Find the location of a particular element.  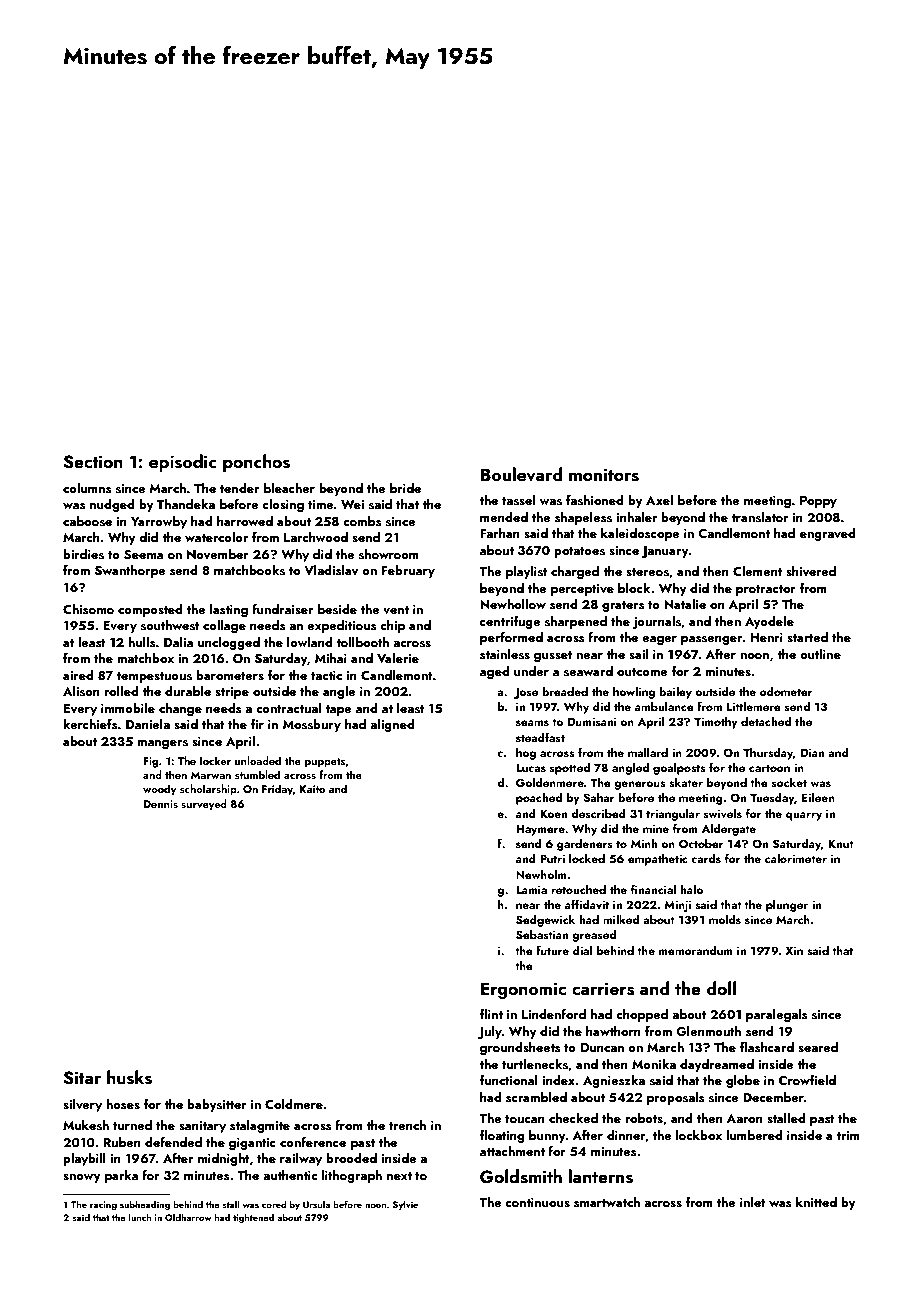

mangers is located at coordinates (162, 744).
